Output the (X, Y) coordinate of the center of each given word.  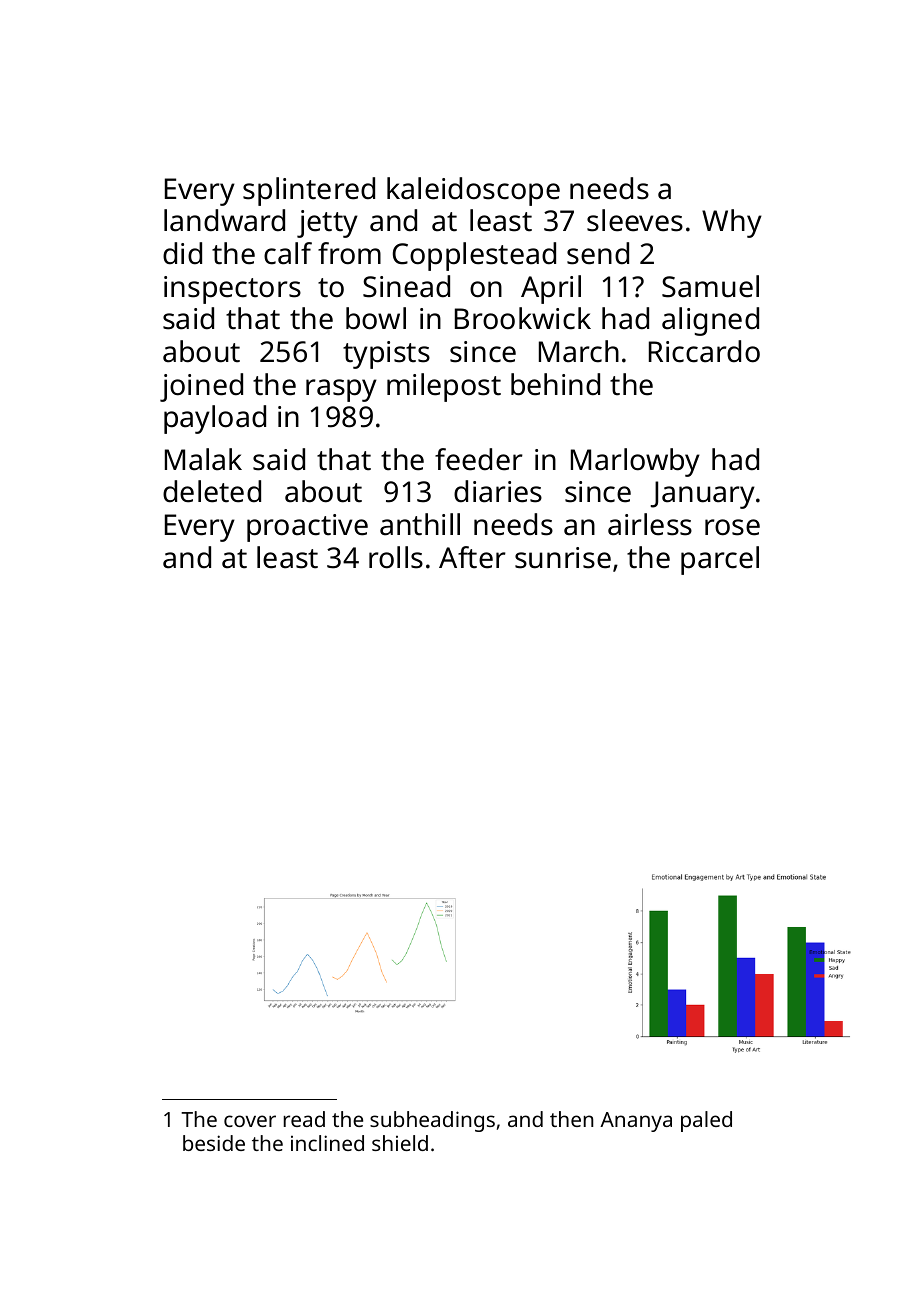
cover (250, 1121)
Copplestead (474, 256)
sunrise (563, 558)
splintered (309, 191)
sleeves (635, 220)
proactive (307, 528)
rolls (396, 557)
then (571, 1119)
